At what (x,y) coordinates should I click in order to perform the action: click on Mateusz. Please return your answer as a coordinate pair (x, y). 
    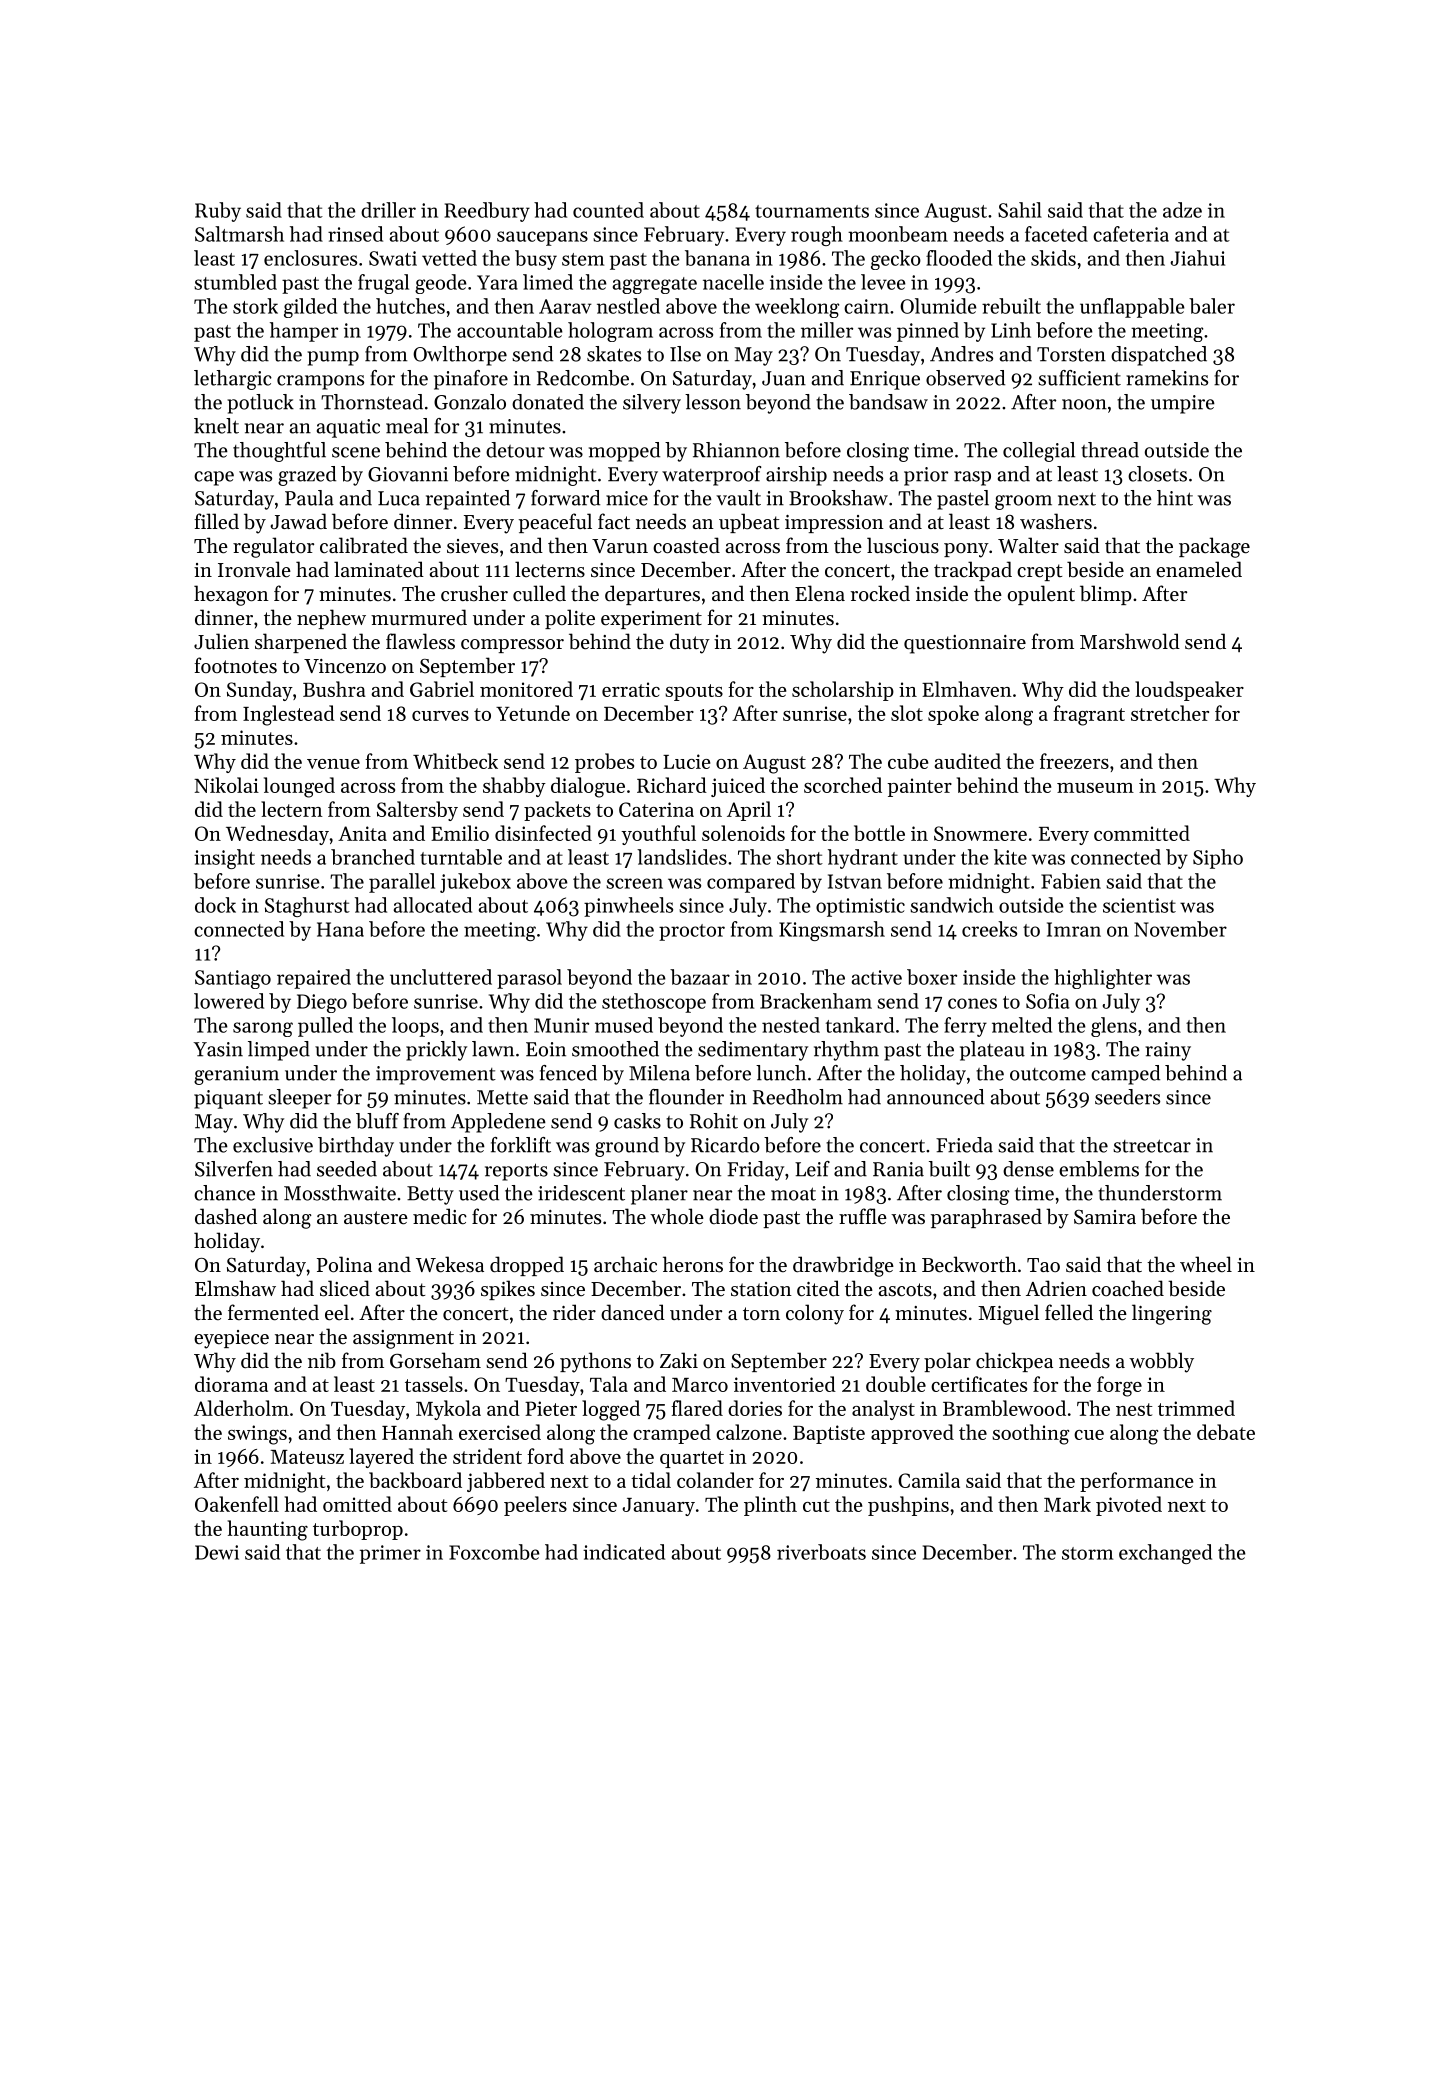
    Looking at the image, I should click on (307, 1457).
